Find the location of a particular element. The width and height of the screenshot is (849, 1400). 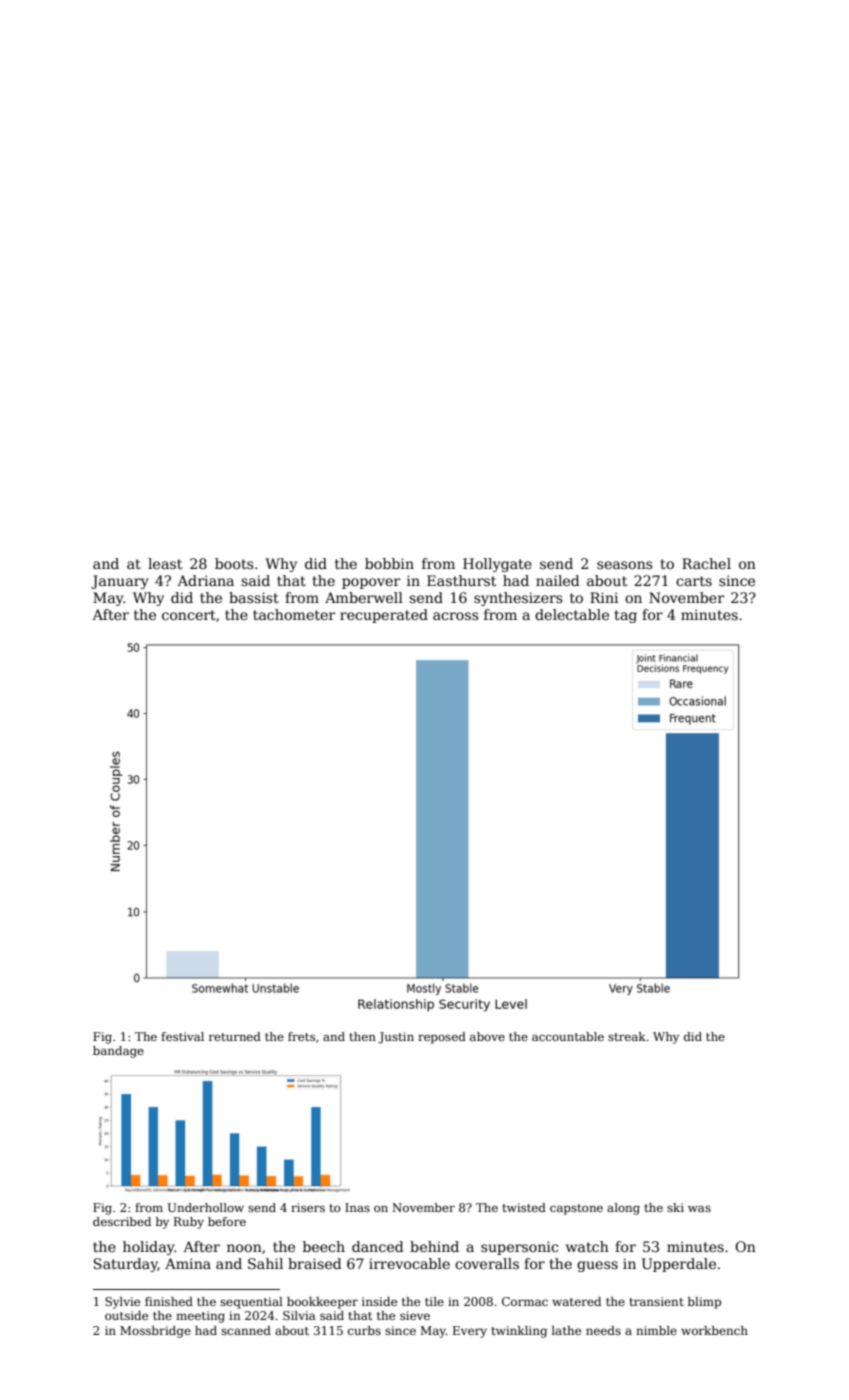

bandage is located at coordinates (118, 1052).
